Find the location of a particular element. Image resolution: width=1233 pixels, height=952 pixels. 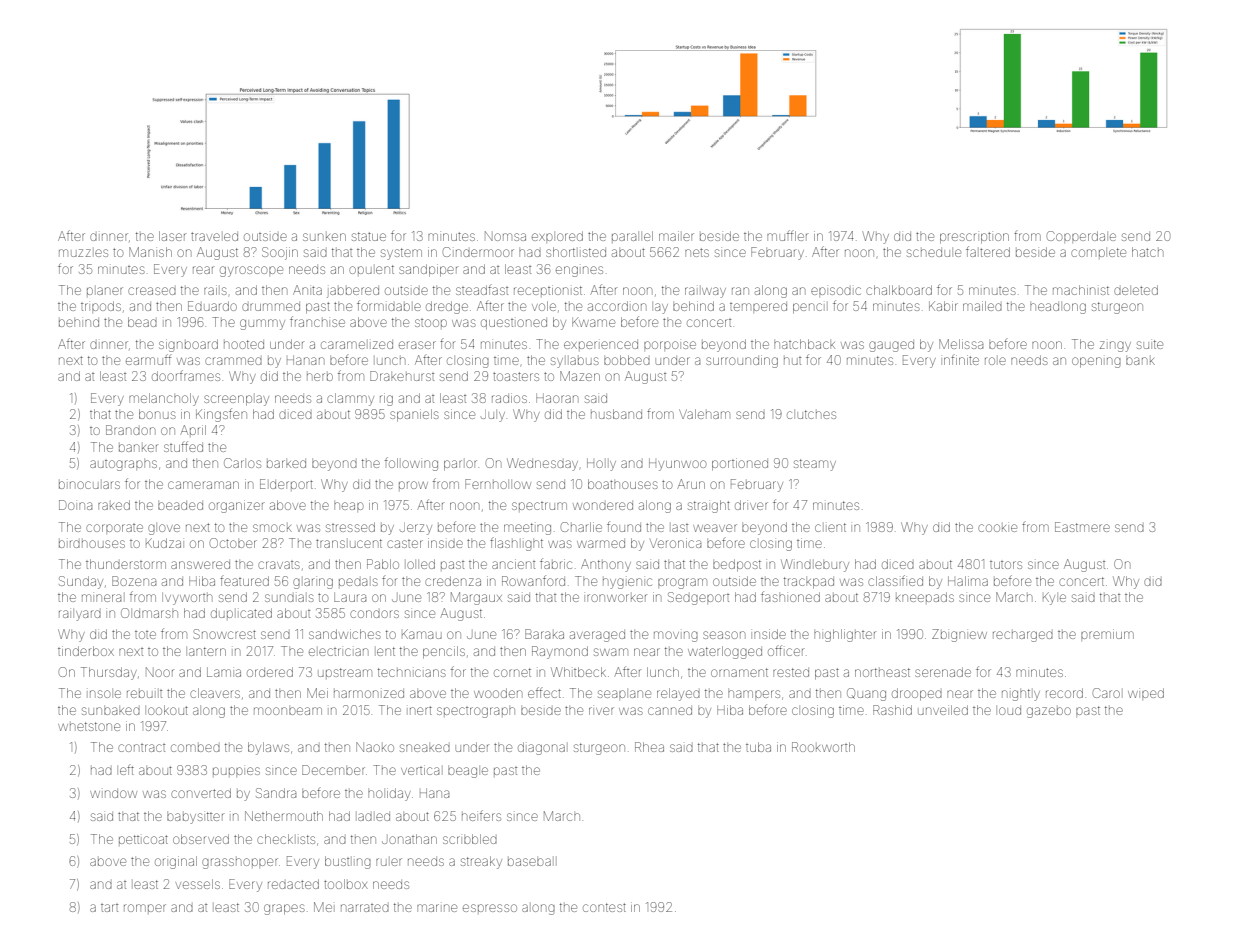

narrated is located at coordinates (365, 908).
